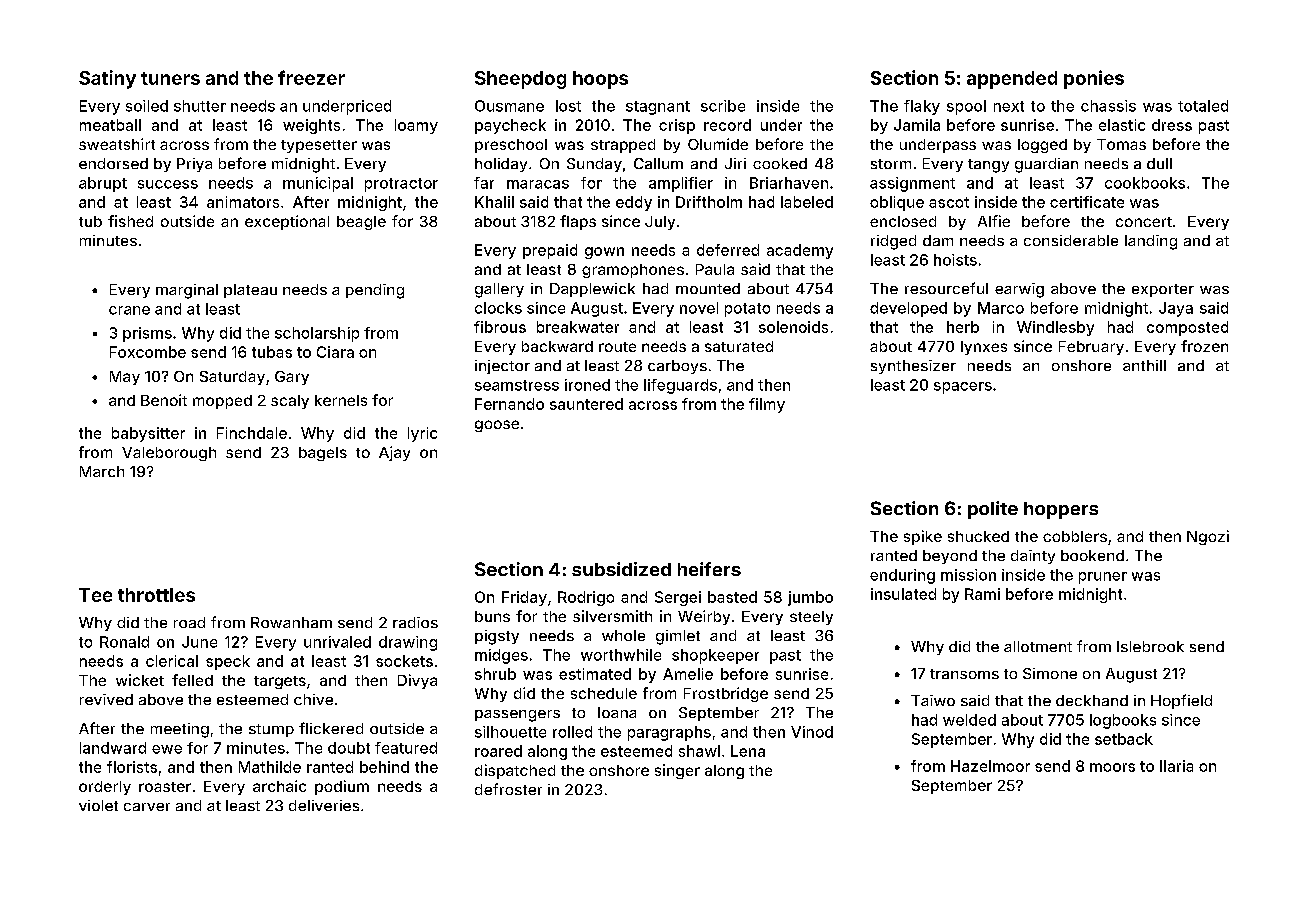 The width and height of the document is (1308, 924). Describe the element at coordinates (1061, 510) in the document. I see `hoppers` at that location.
